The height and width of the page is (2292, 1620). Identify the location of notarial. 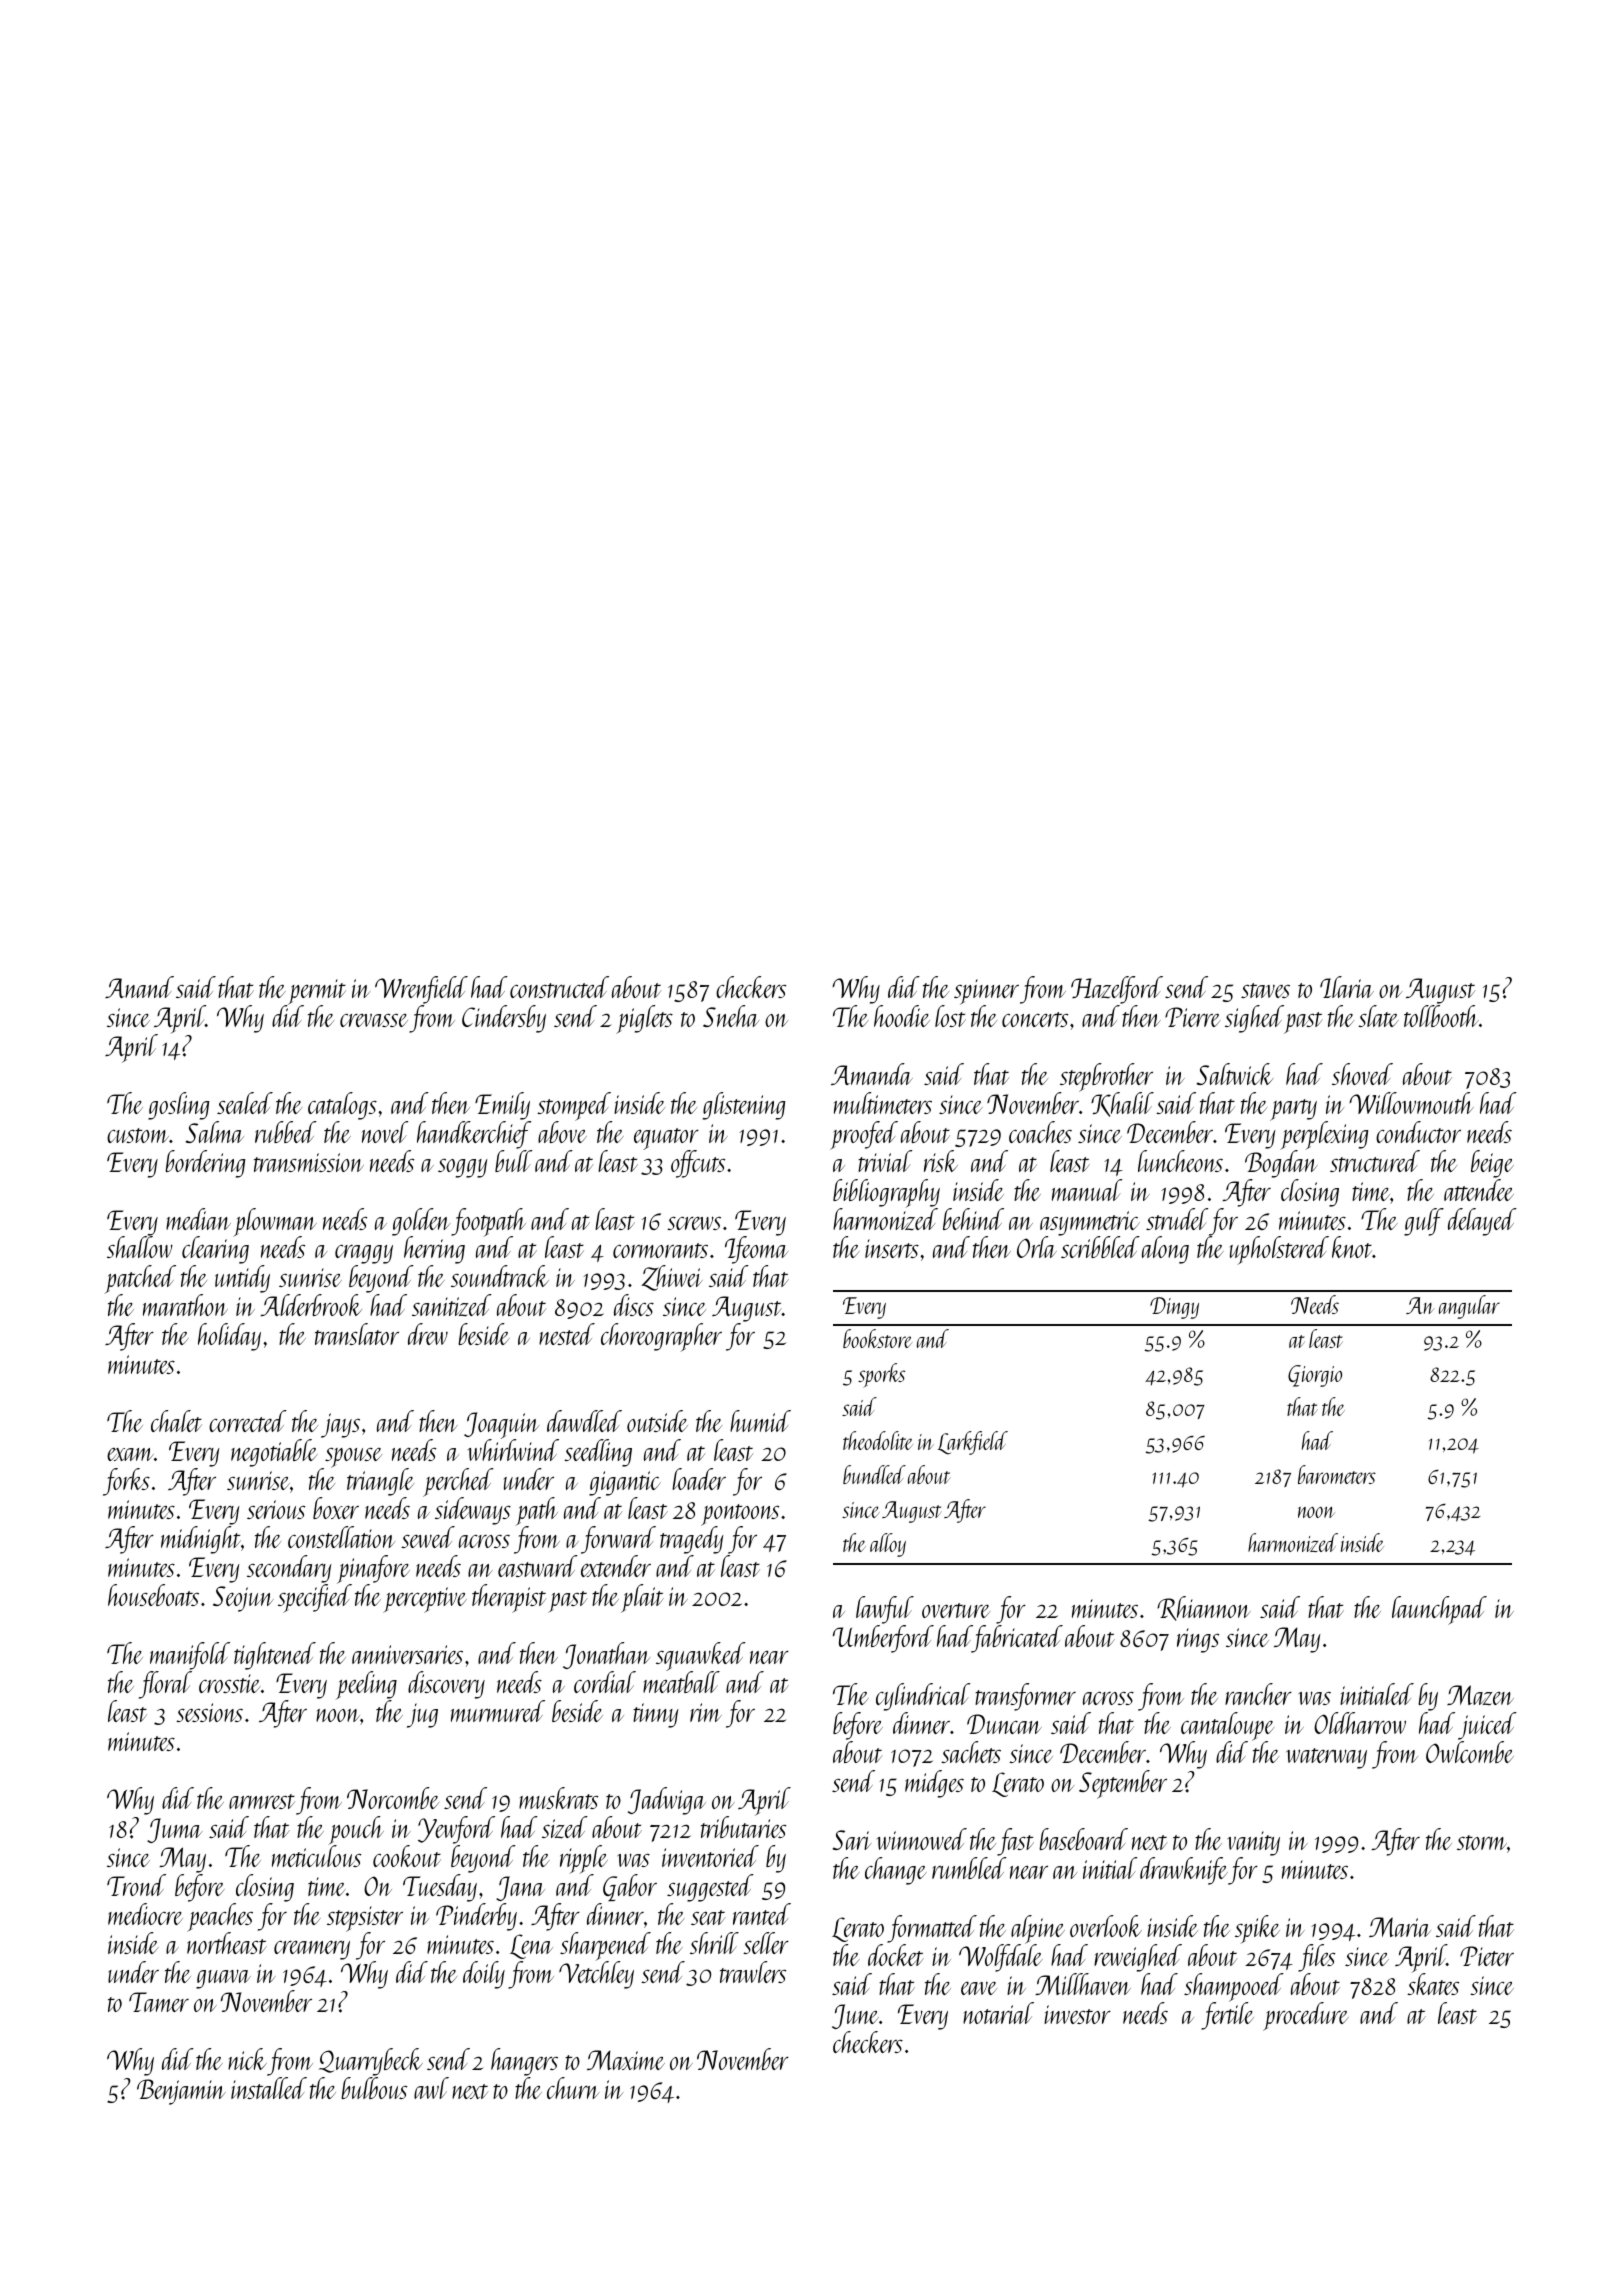
(998, 2013).
